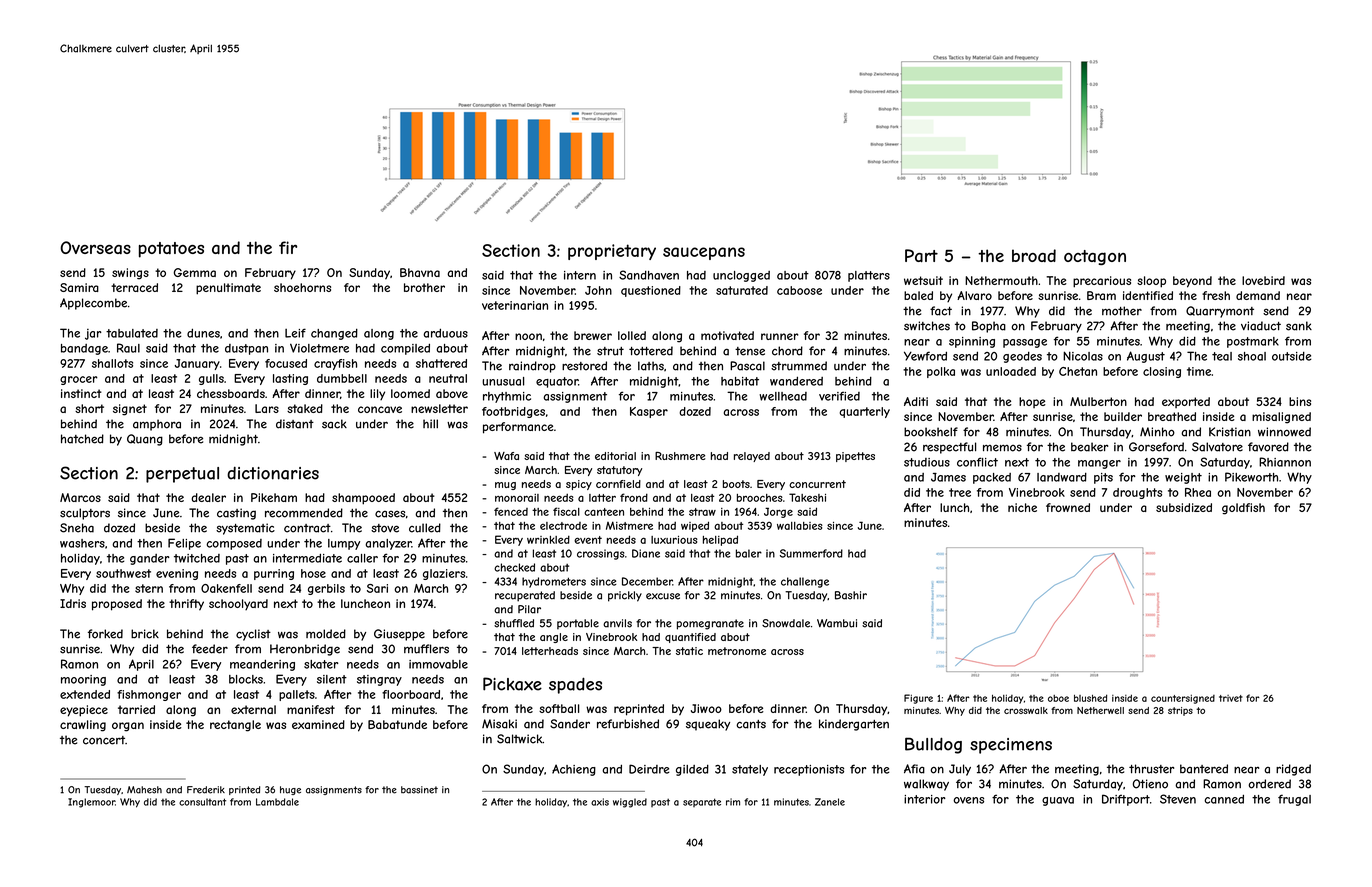 Image resolution: width=1372 pixels, height=887 pixels. Describe the element at coordinates (1243, 509) in the screenshot. I see `goldfish` at that location.
